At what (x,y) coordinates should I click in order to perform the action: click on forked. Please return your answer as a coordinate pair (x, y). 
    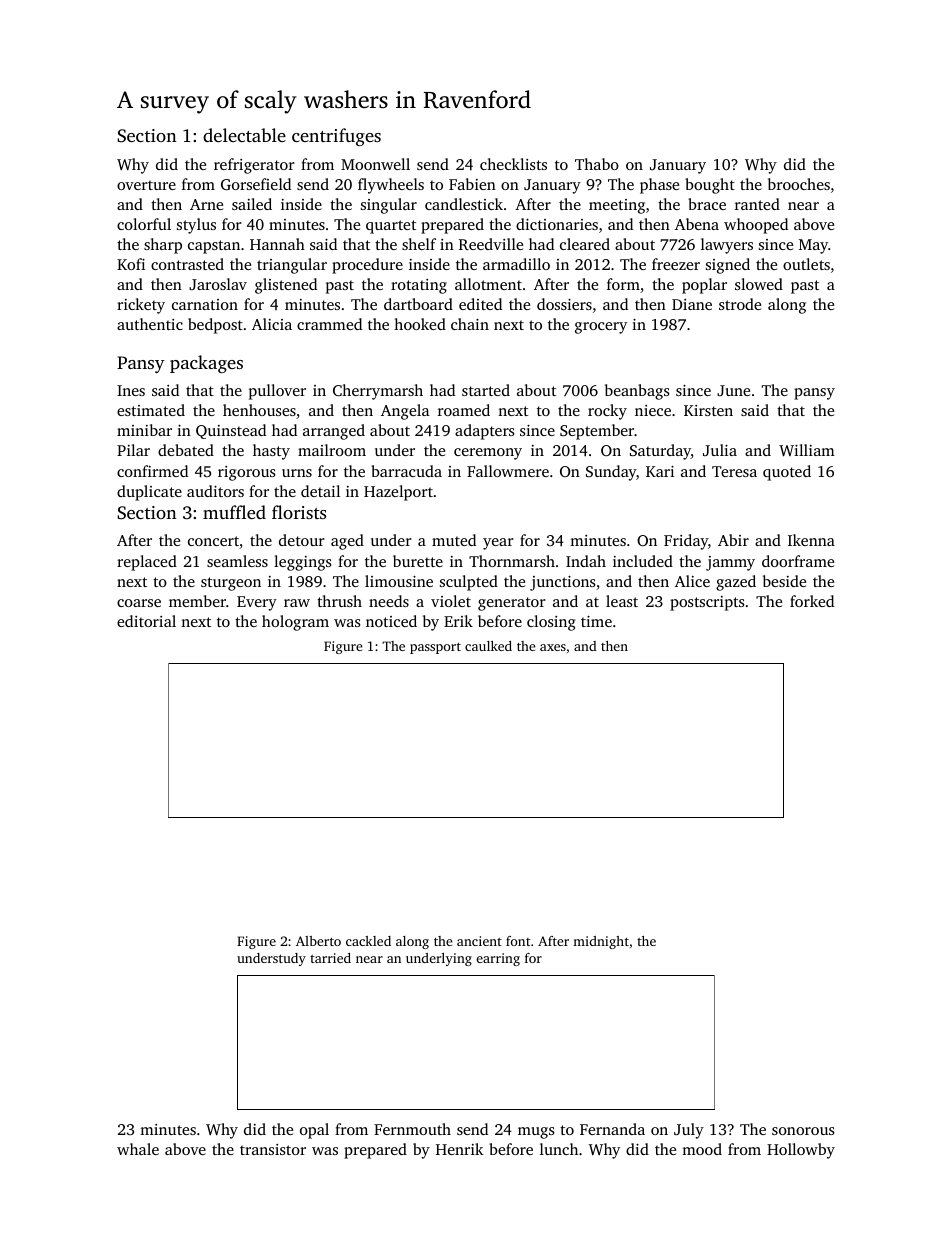
    Looking at the image, I should click on (812, 601).
